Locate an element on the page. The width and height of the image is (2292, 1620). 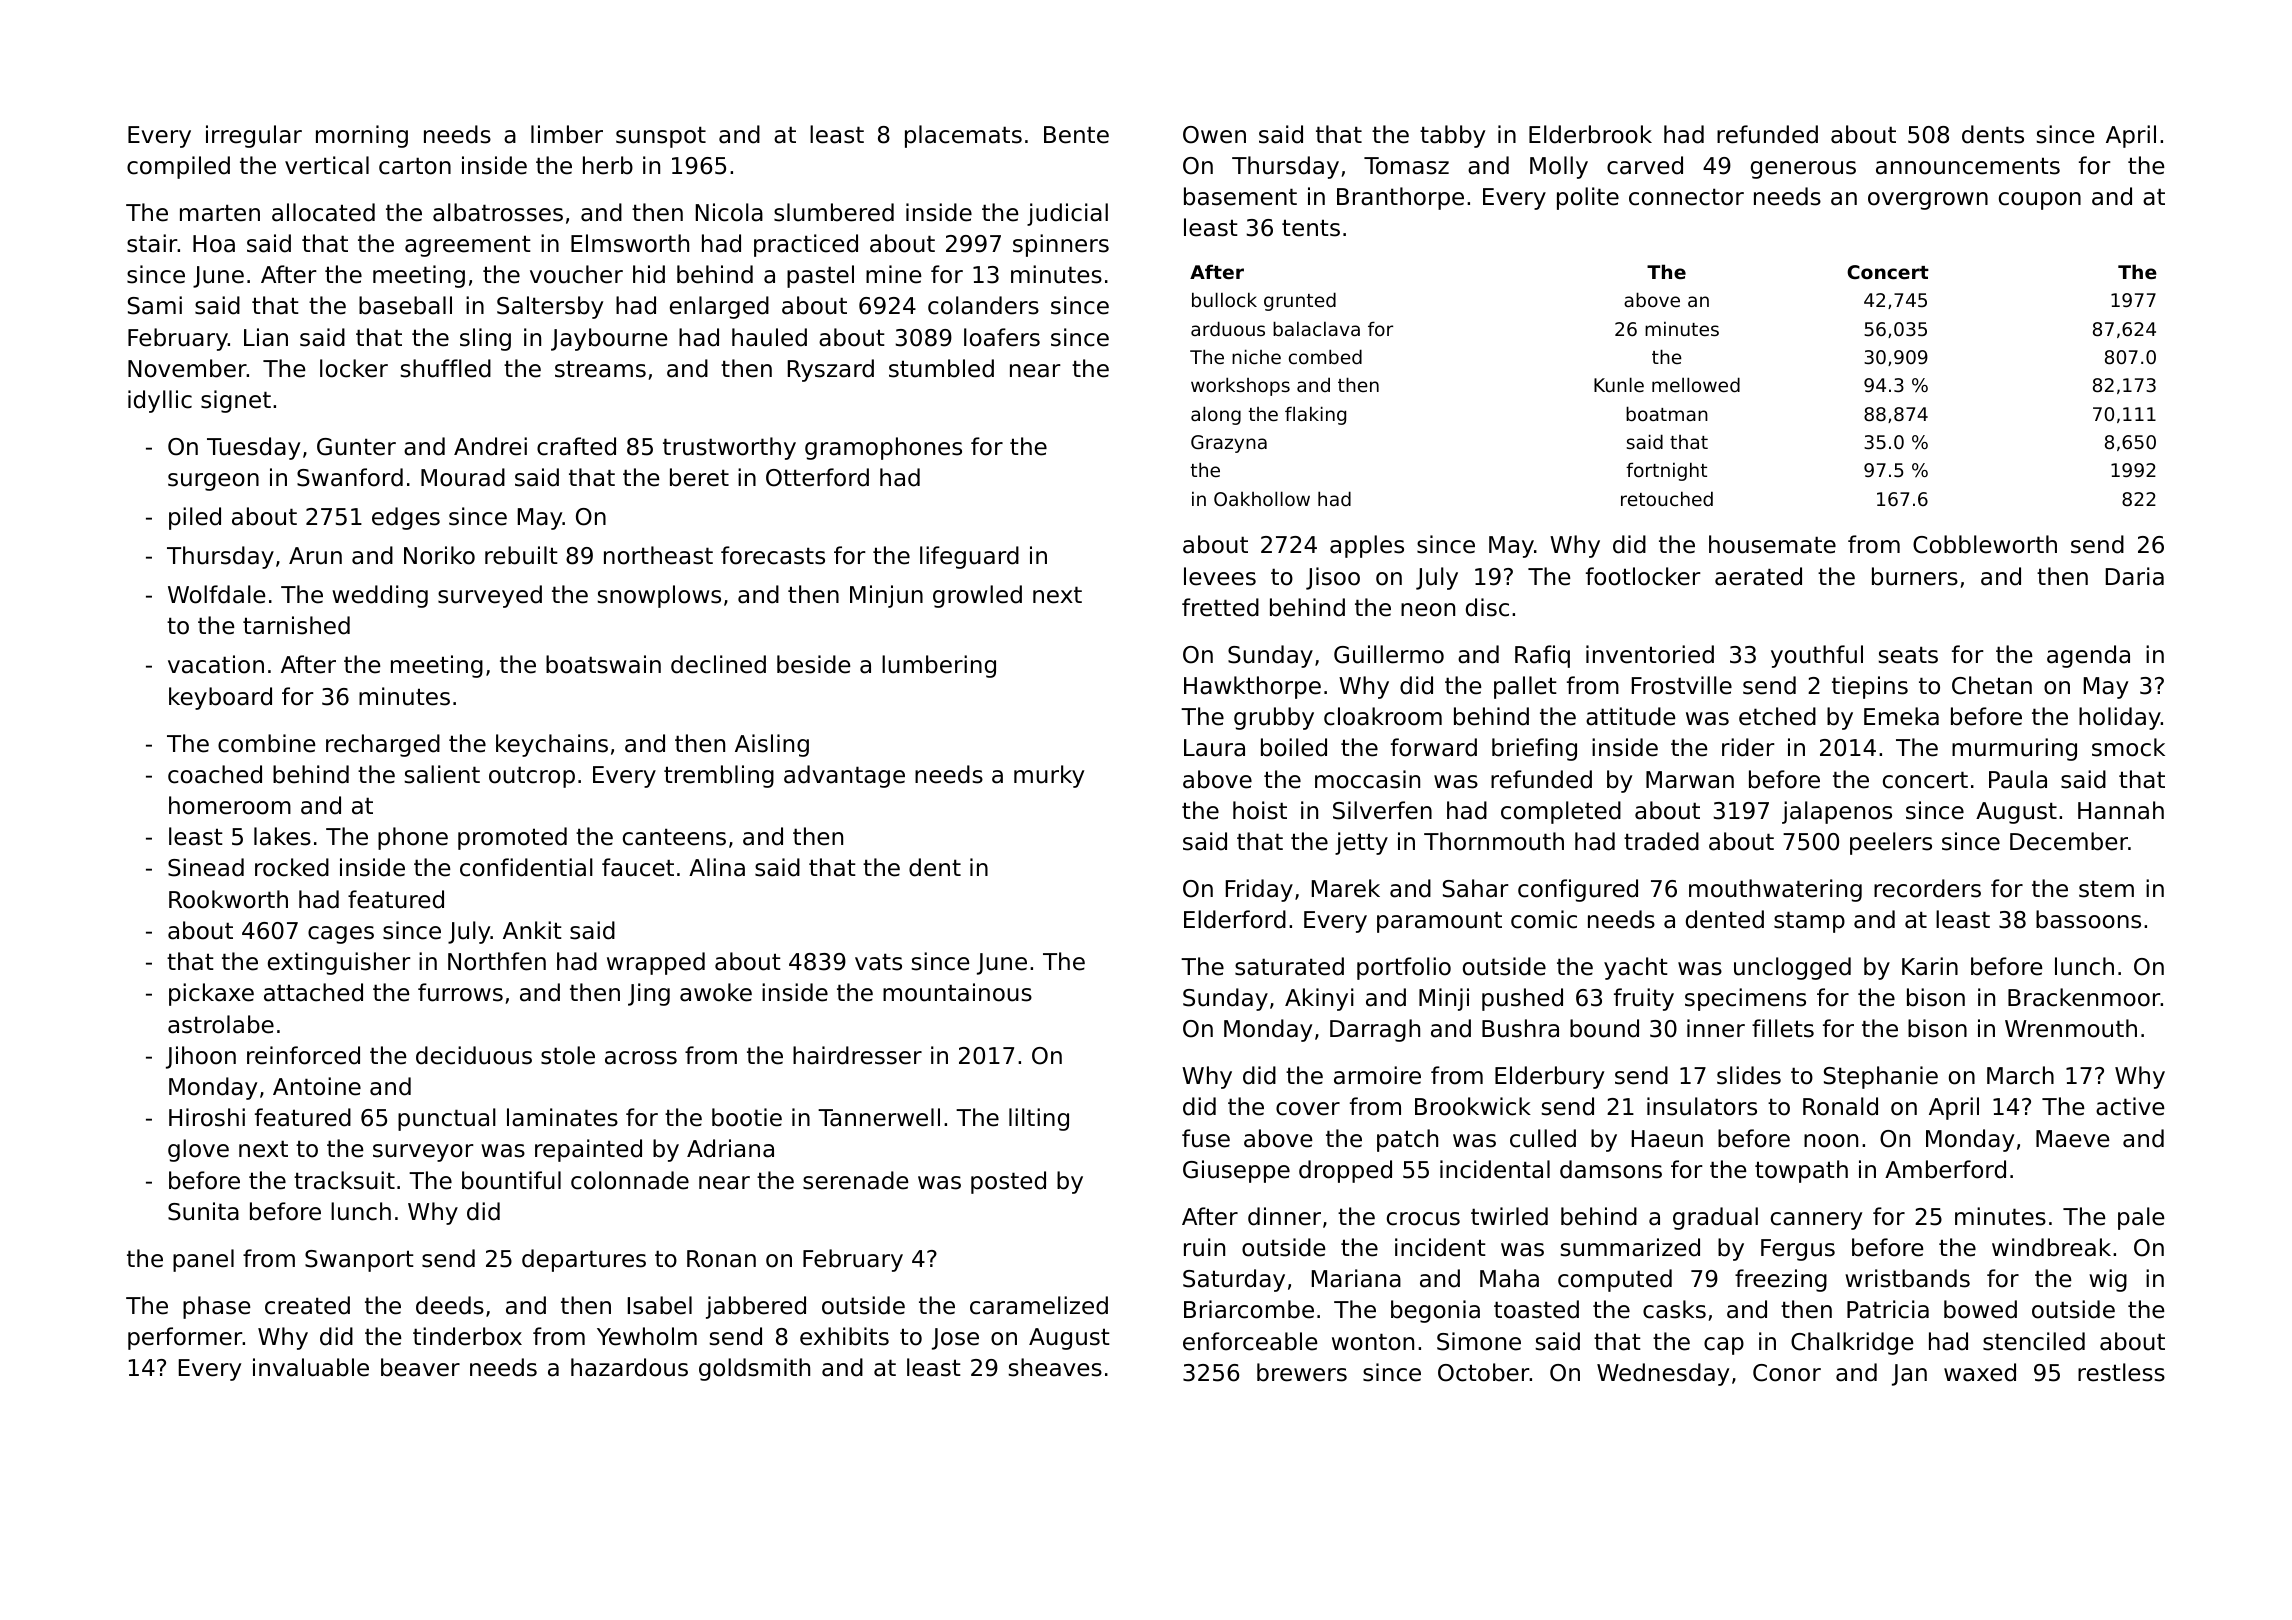
Elderford is located at coordinates (1235, 919).
